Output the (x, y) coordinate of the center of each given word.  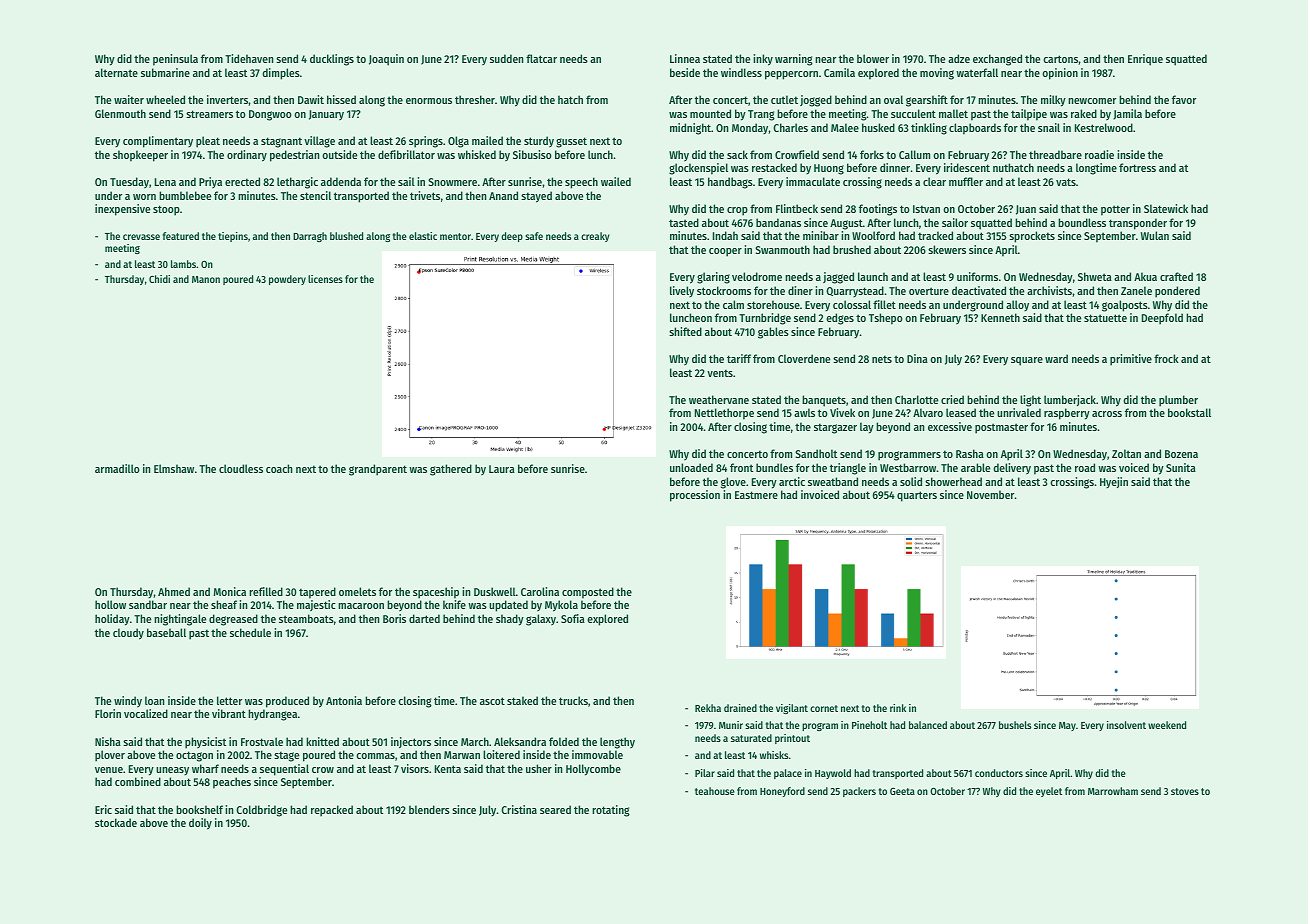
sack (737, 154)
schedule (250, 632)
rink (898, 708)
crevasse (141, 237)
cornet (824, 708)
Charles (790, 127)
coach (279, 468)
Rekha (708, 708)
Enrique (1145, 60)
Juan (1026, 210)
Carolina (540, 591)
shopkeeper (140, 156)
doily (200, 824)
